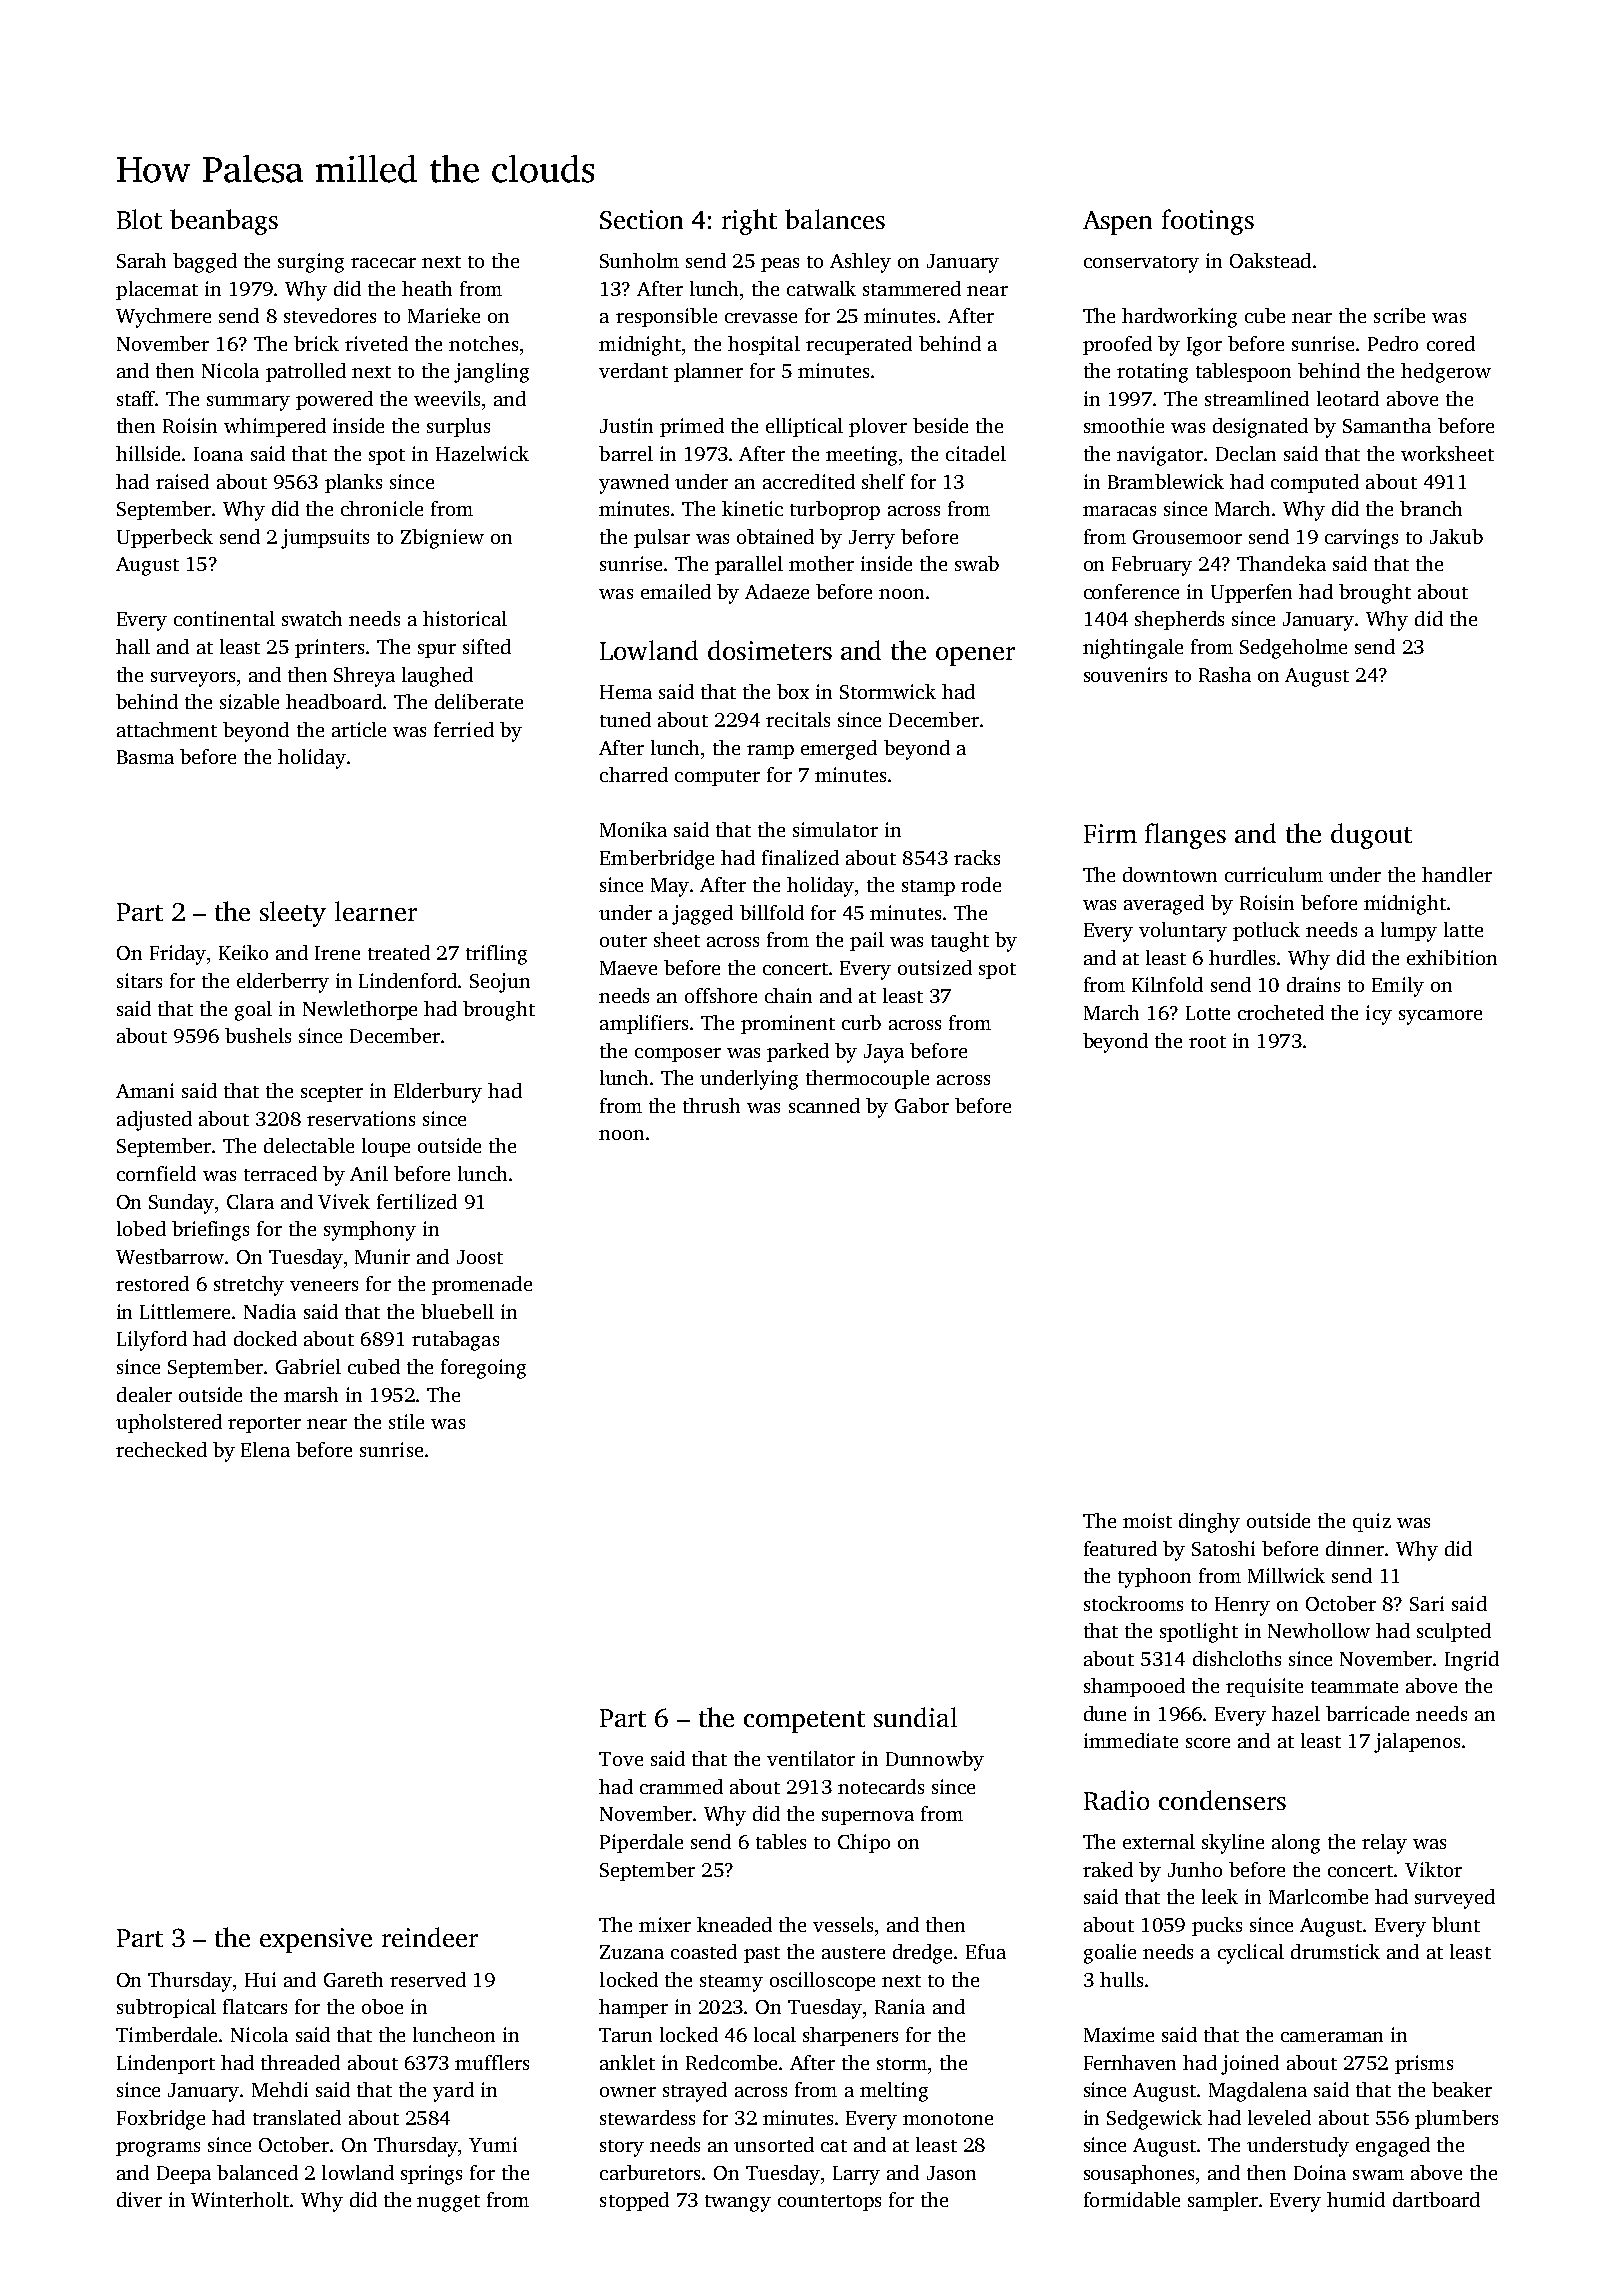 The width and height of the screenshot is (1620, 2292). I want to click on briefings, so click(210, 1231).
